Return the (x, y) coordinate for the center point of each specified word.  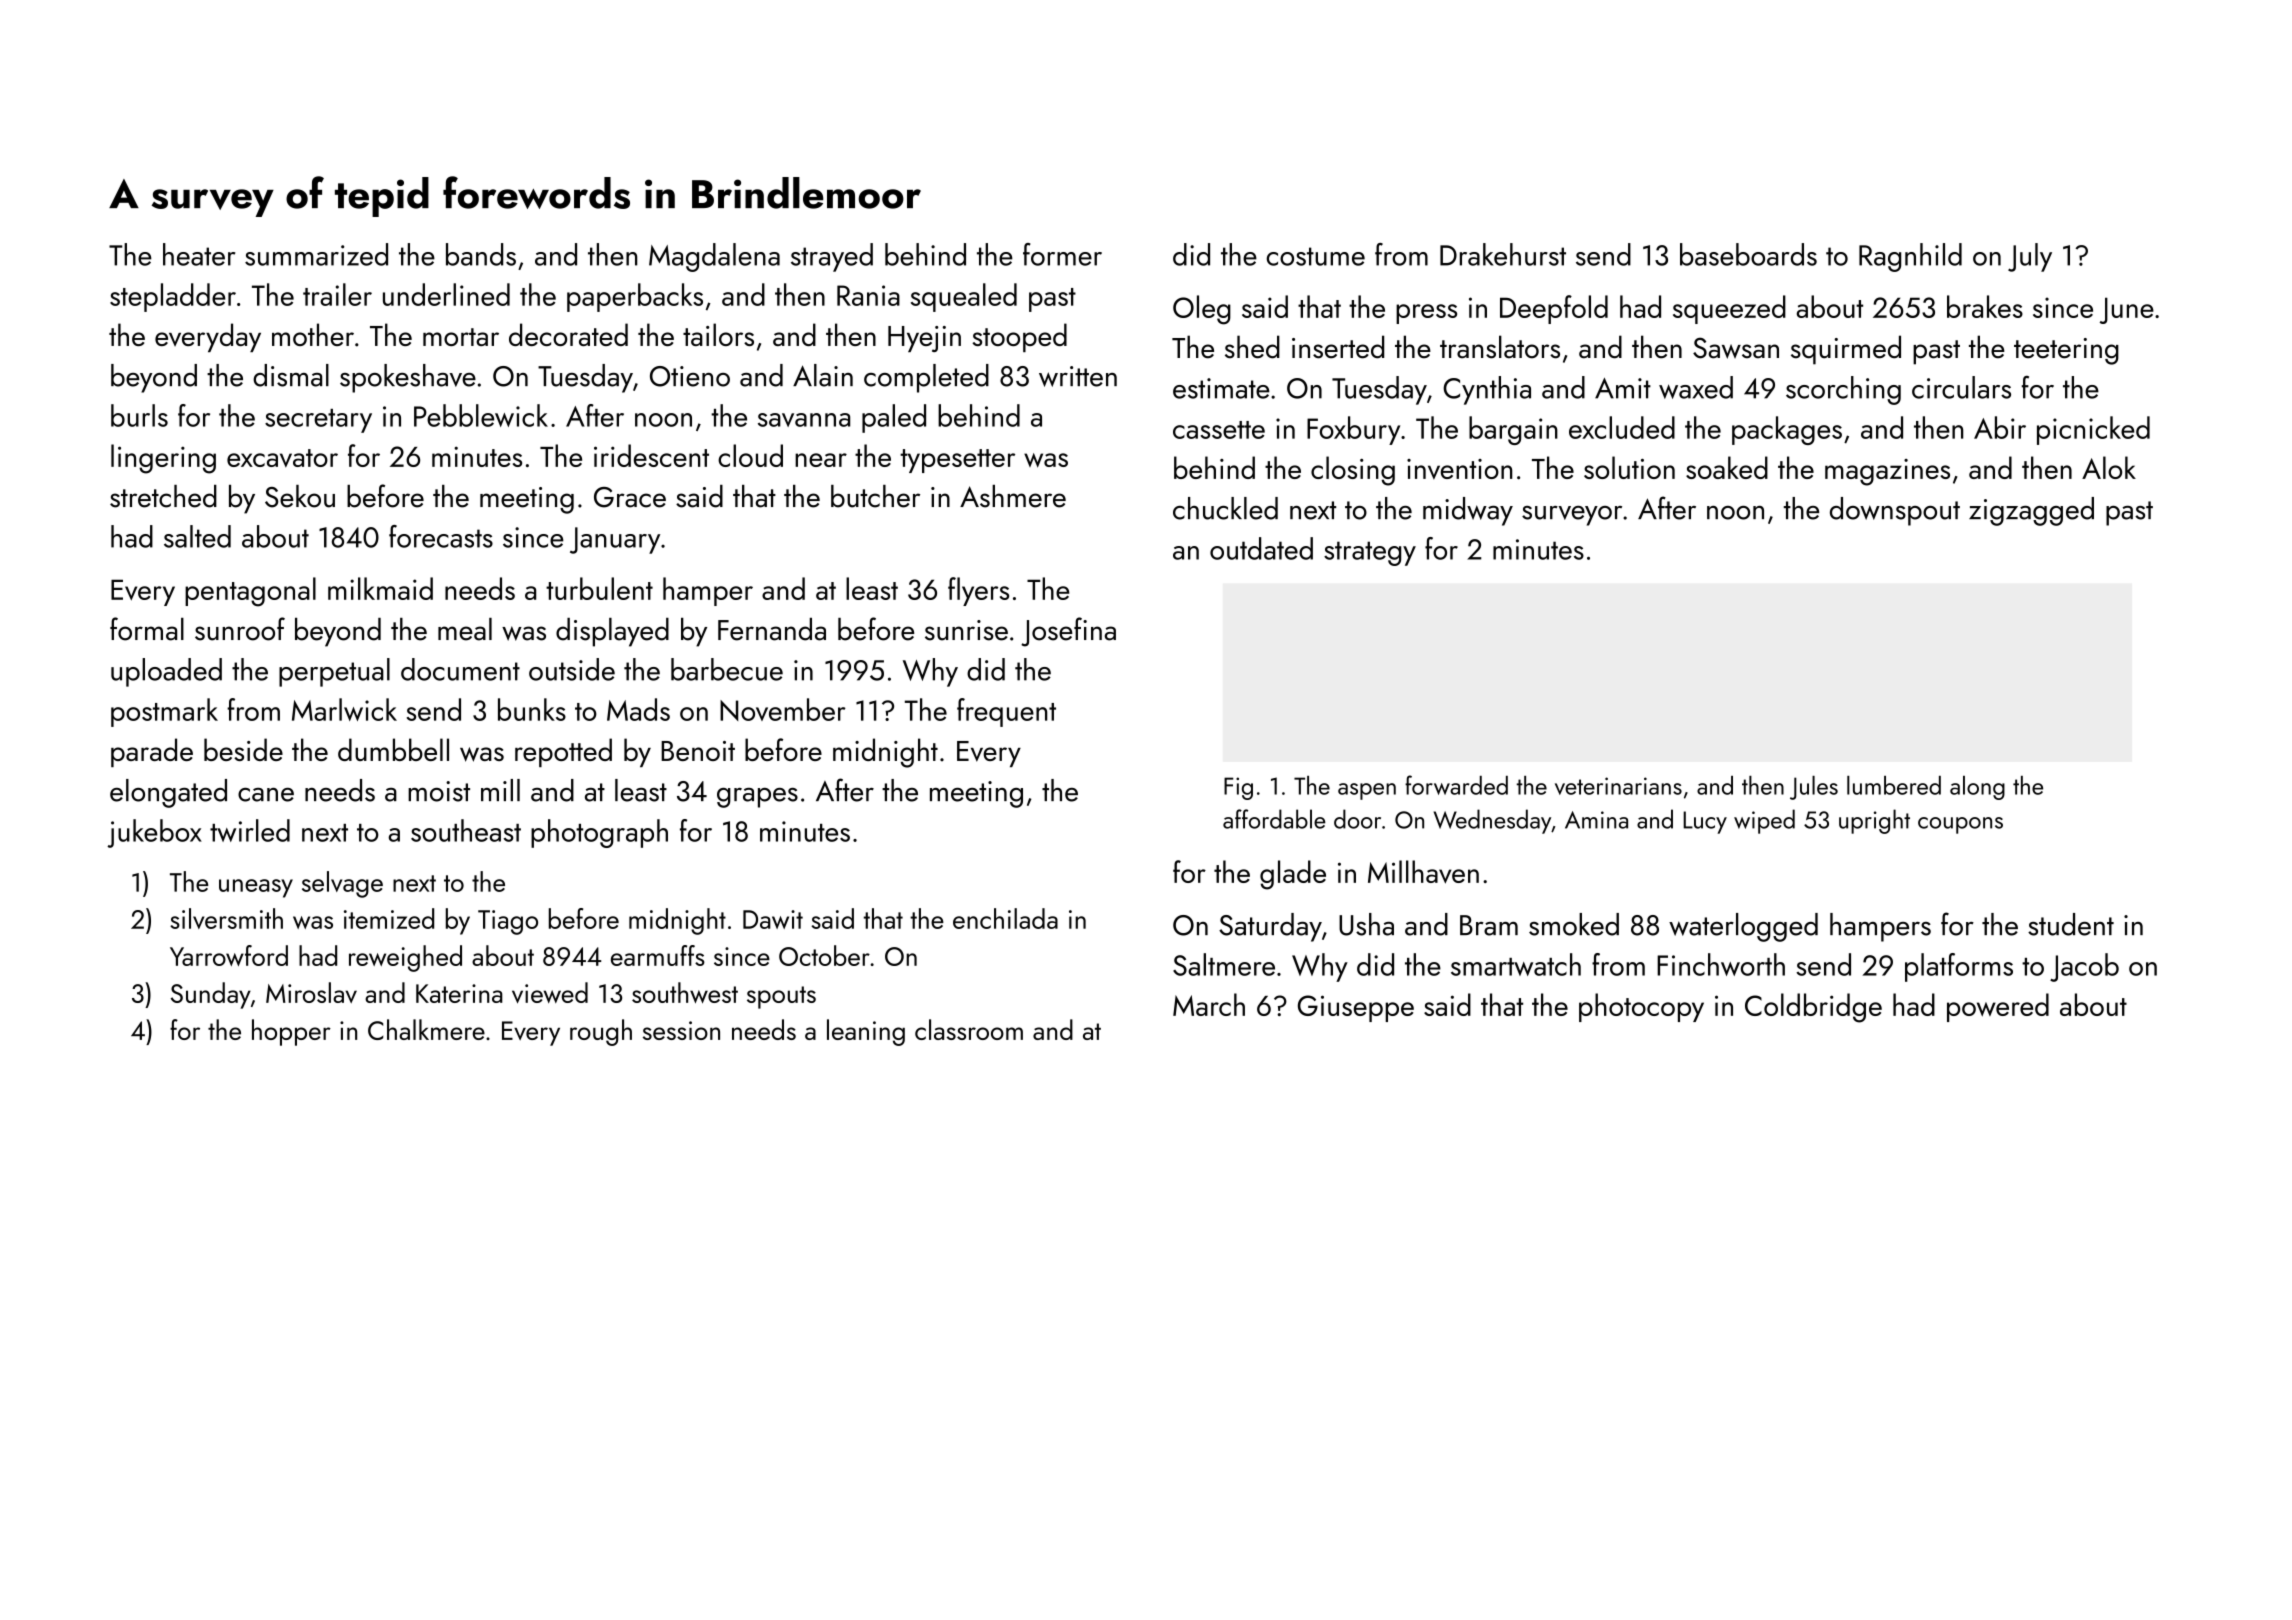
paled (894, 418)
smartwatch (1516, 964)
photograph (599, 833)
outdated (1261, 548)
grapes (757, 798)
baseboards (1748, 254)
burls (139, 415)
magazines (1887, 472)
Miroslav (311, 992)
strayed (832, 257)
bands (481, 254)
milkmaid (380, 588)
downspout (1895, 511)
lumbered (1894, 785)
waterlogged (1743, 927)
